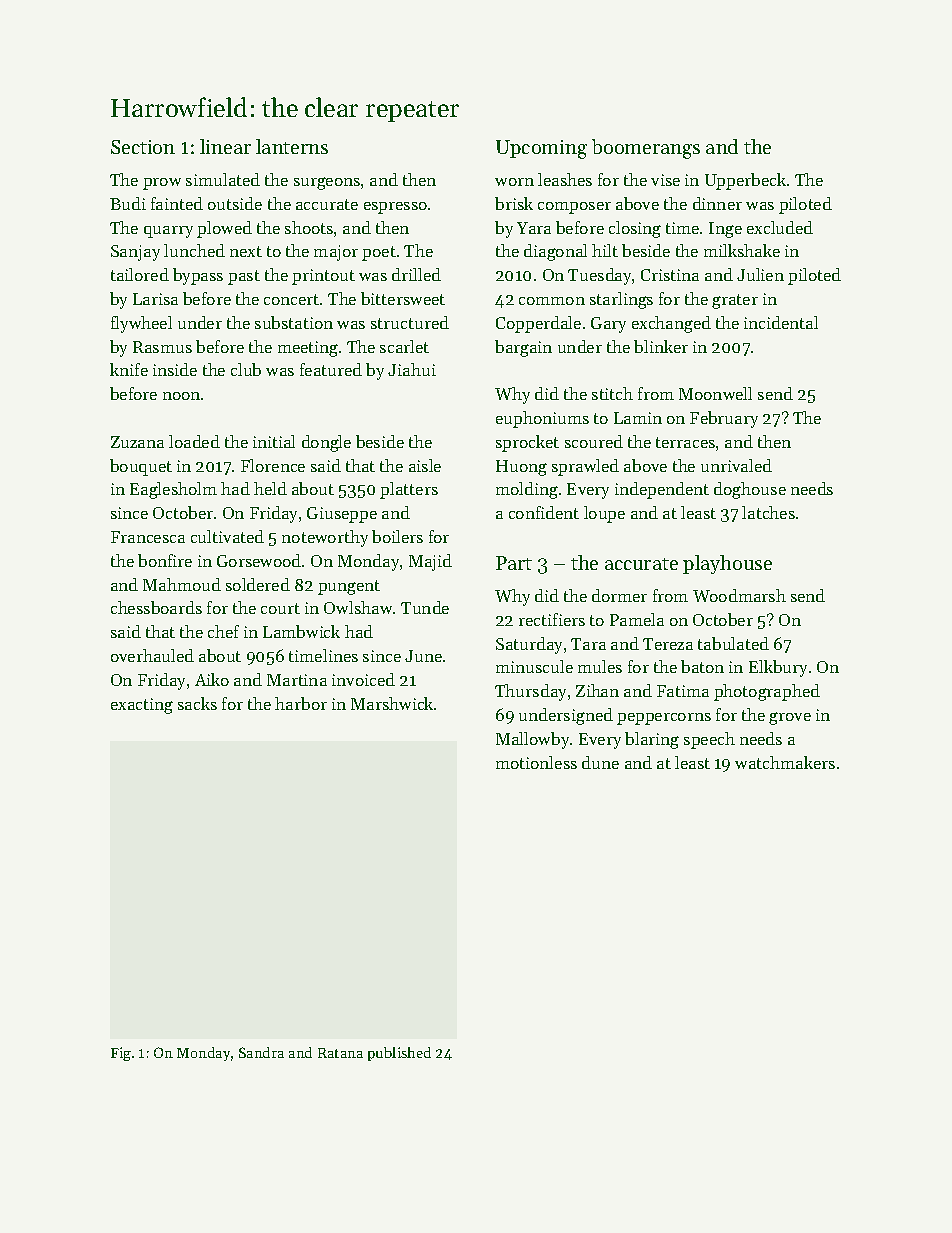 The width and height of the image is (952, 1233). What do you see at coordinates (340, 1053) in the image?
I see `Ratana` at bounding box center [340, 1053].
